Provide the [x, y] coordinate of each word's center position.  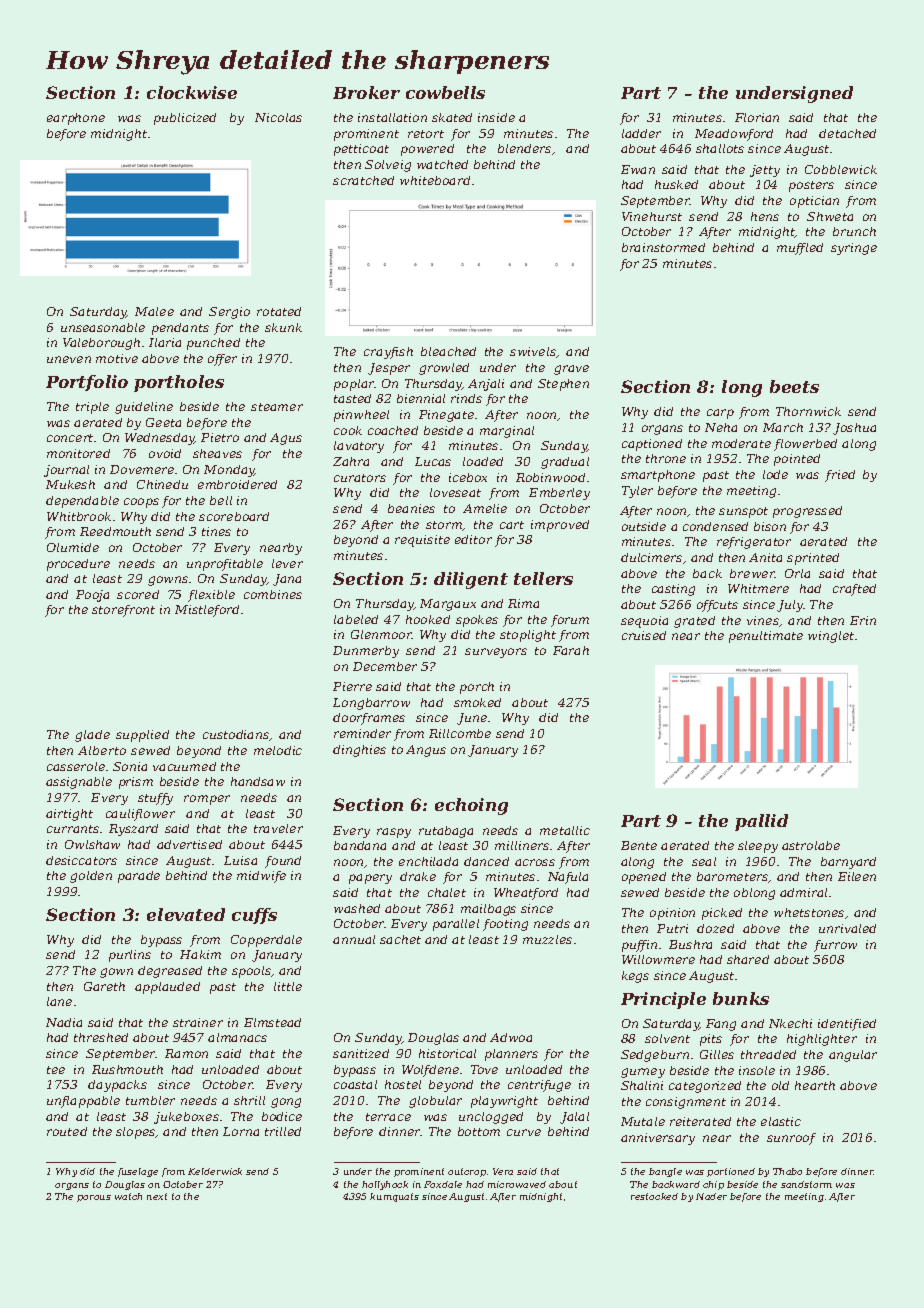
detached [847, 133]
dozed [715, 928]
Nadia [64, 1022]
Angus [426, 751]
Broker [366, 92]
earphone [76, 119]
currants [73, 829]
